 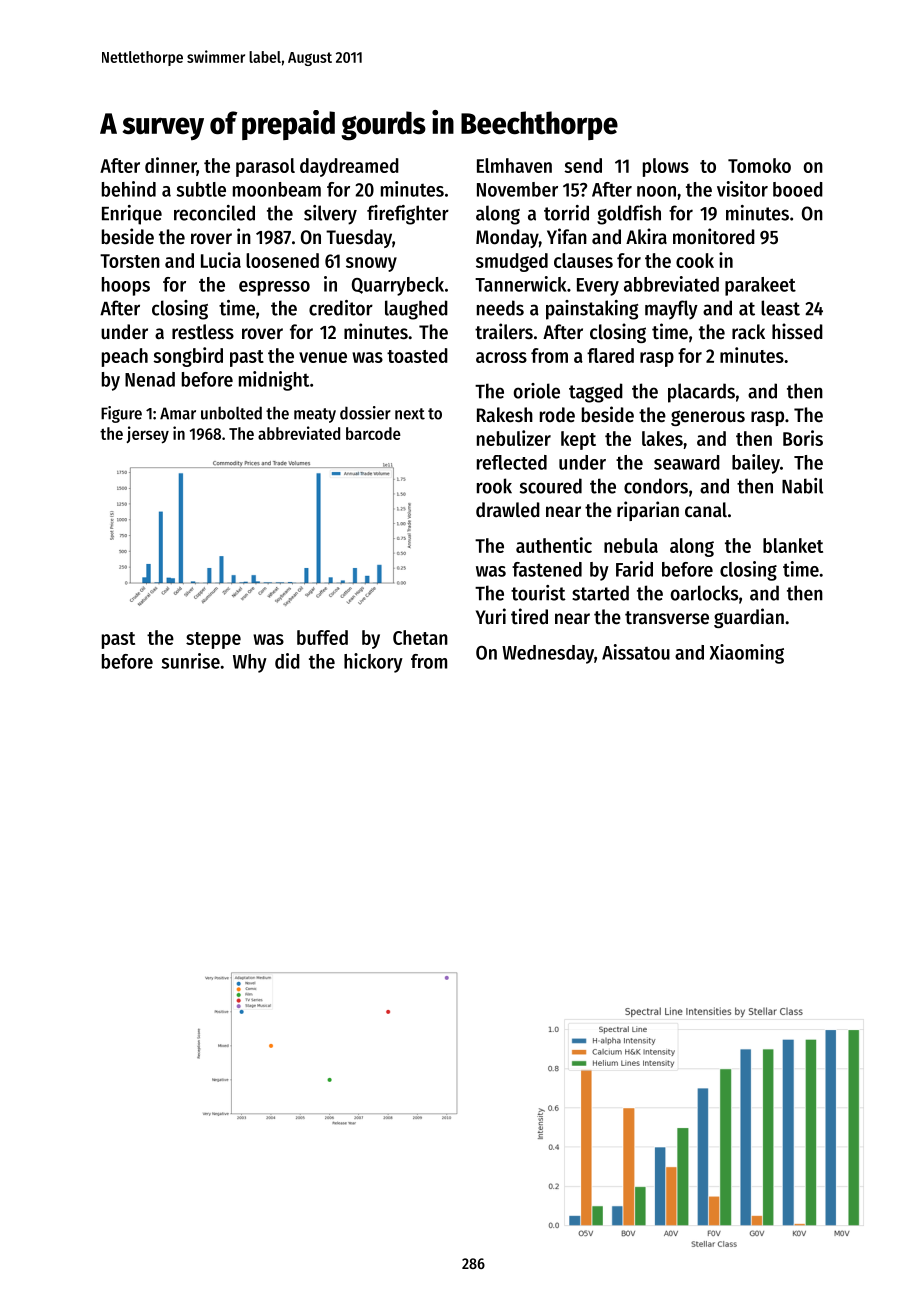 I want to click on booed, so click(x=798, y=189).
